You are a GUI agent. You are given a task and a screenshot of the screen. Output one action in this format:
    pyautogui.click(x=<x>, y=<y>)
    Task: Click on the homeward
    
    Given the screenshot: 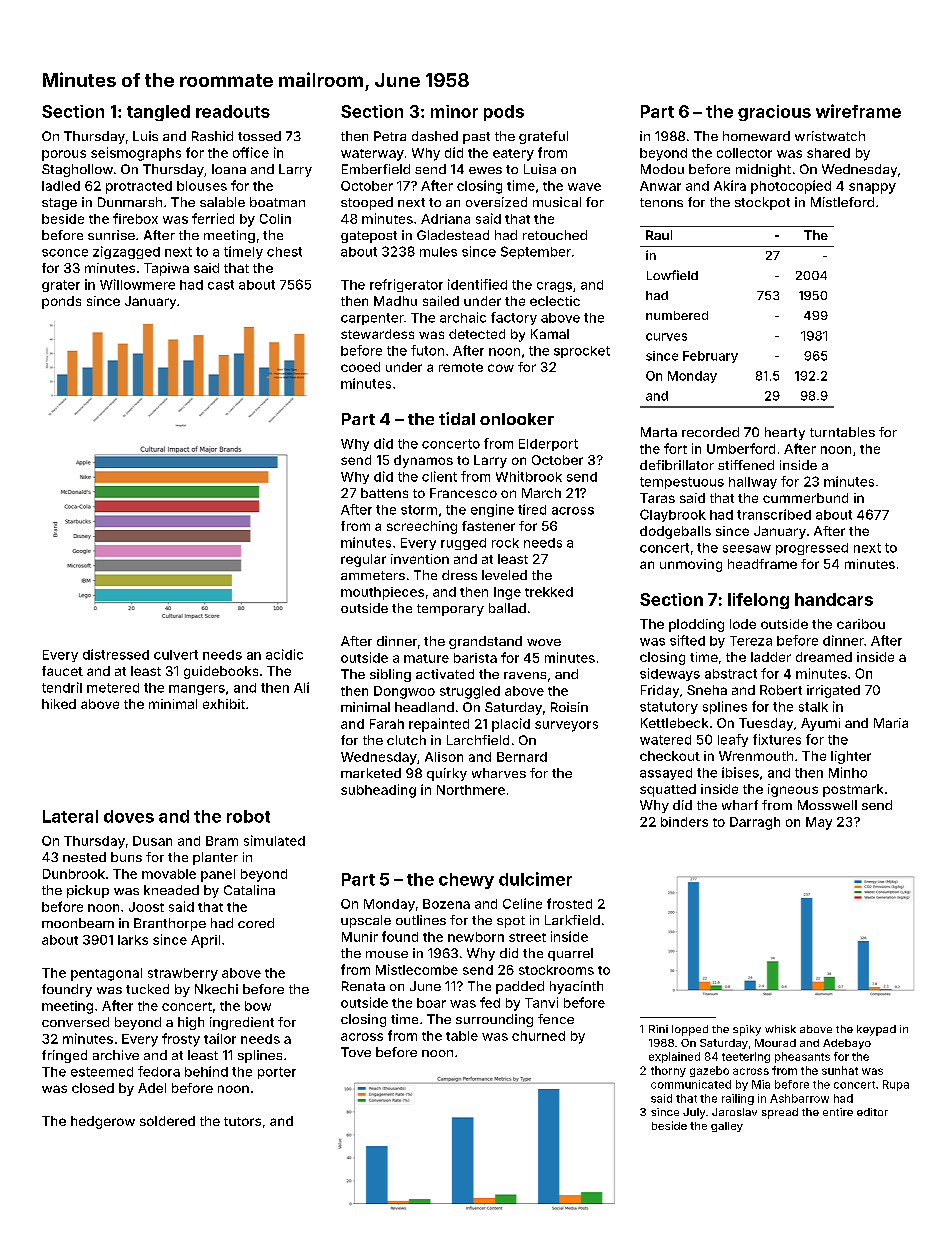 What is the action you would take?
    pyautogui.click(x=756, y=136)
